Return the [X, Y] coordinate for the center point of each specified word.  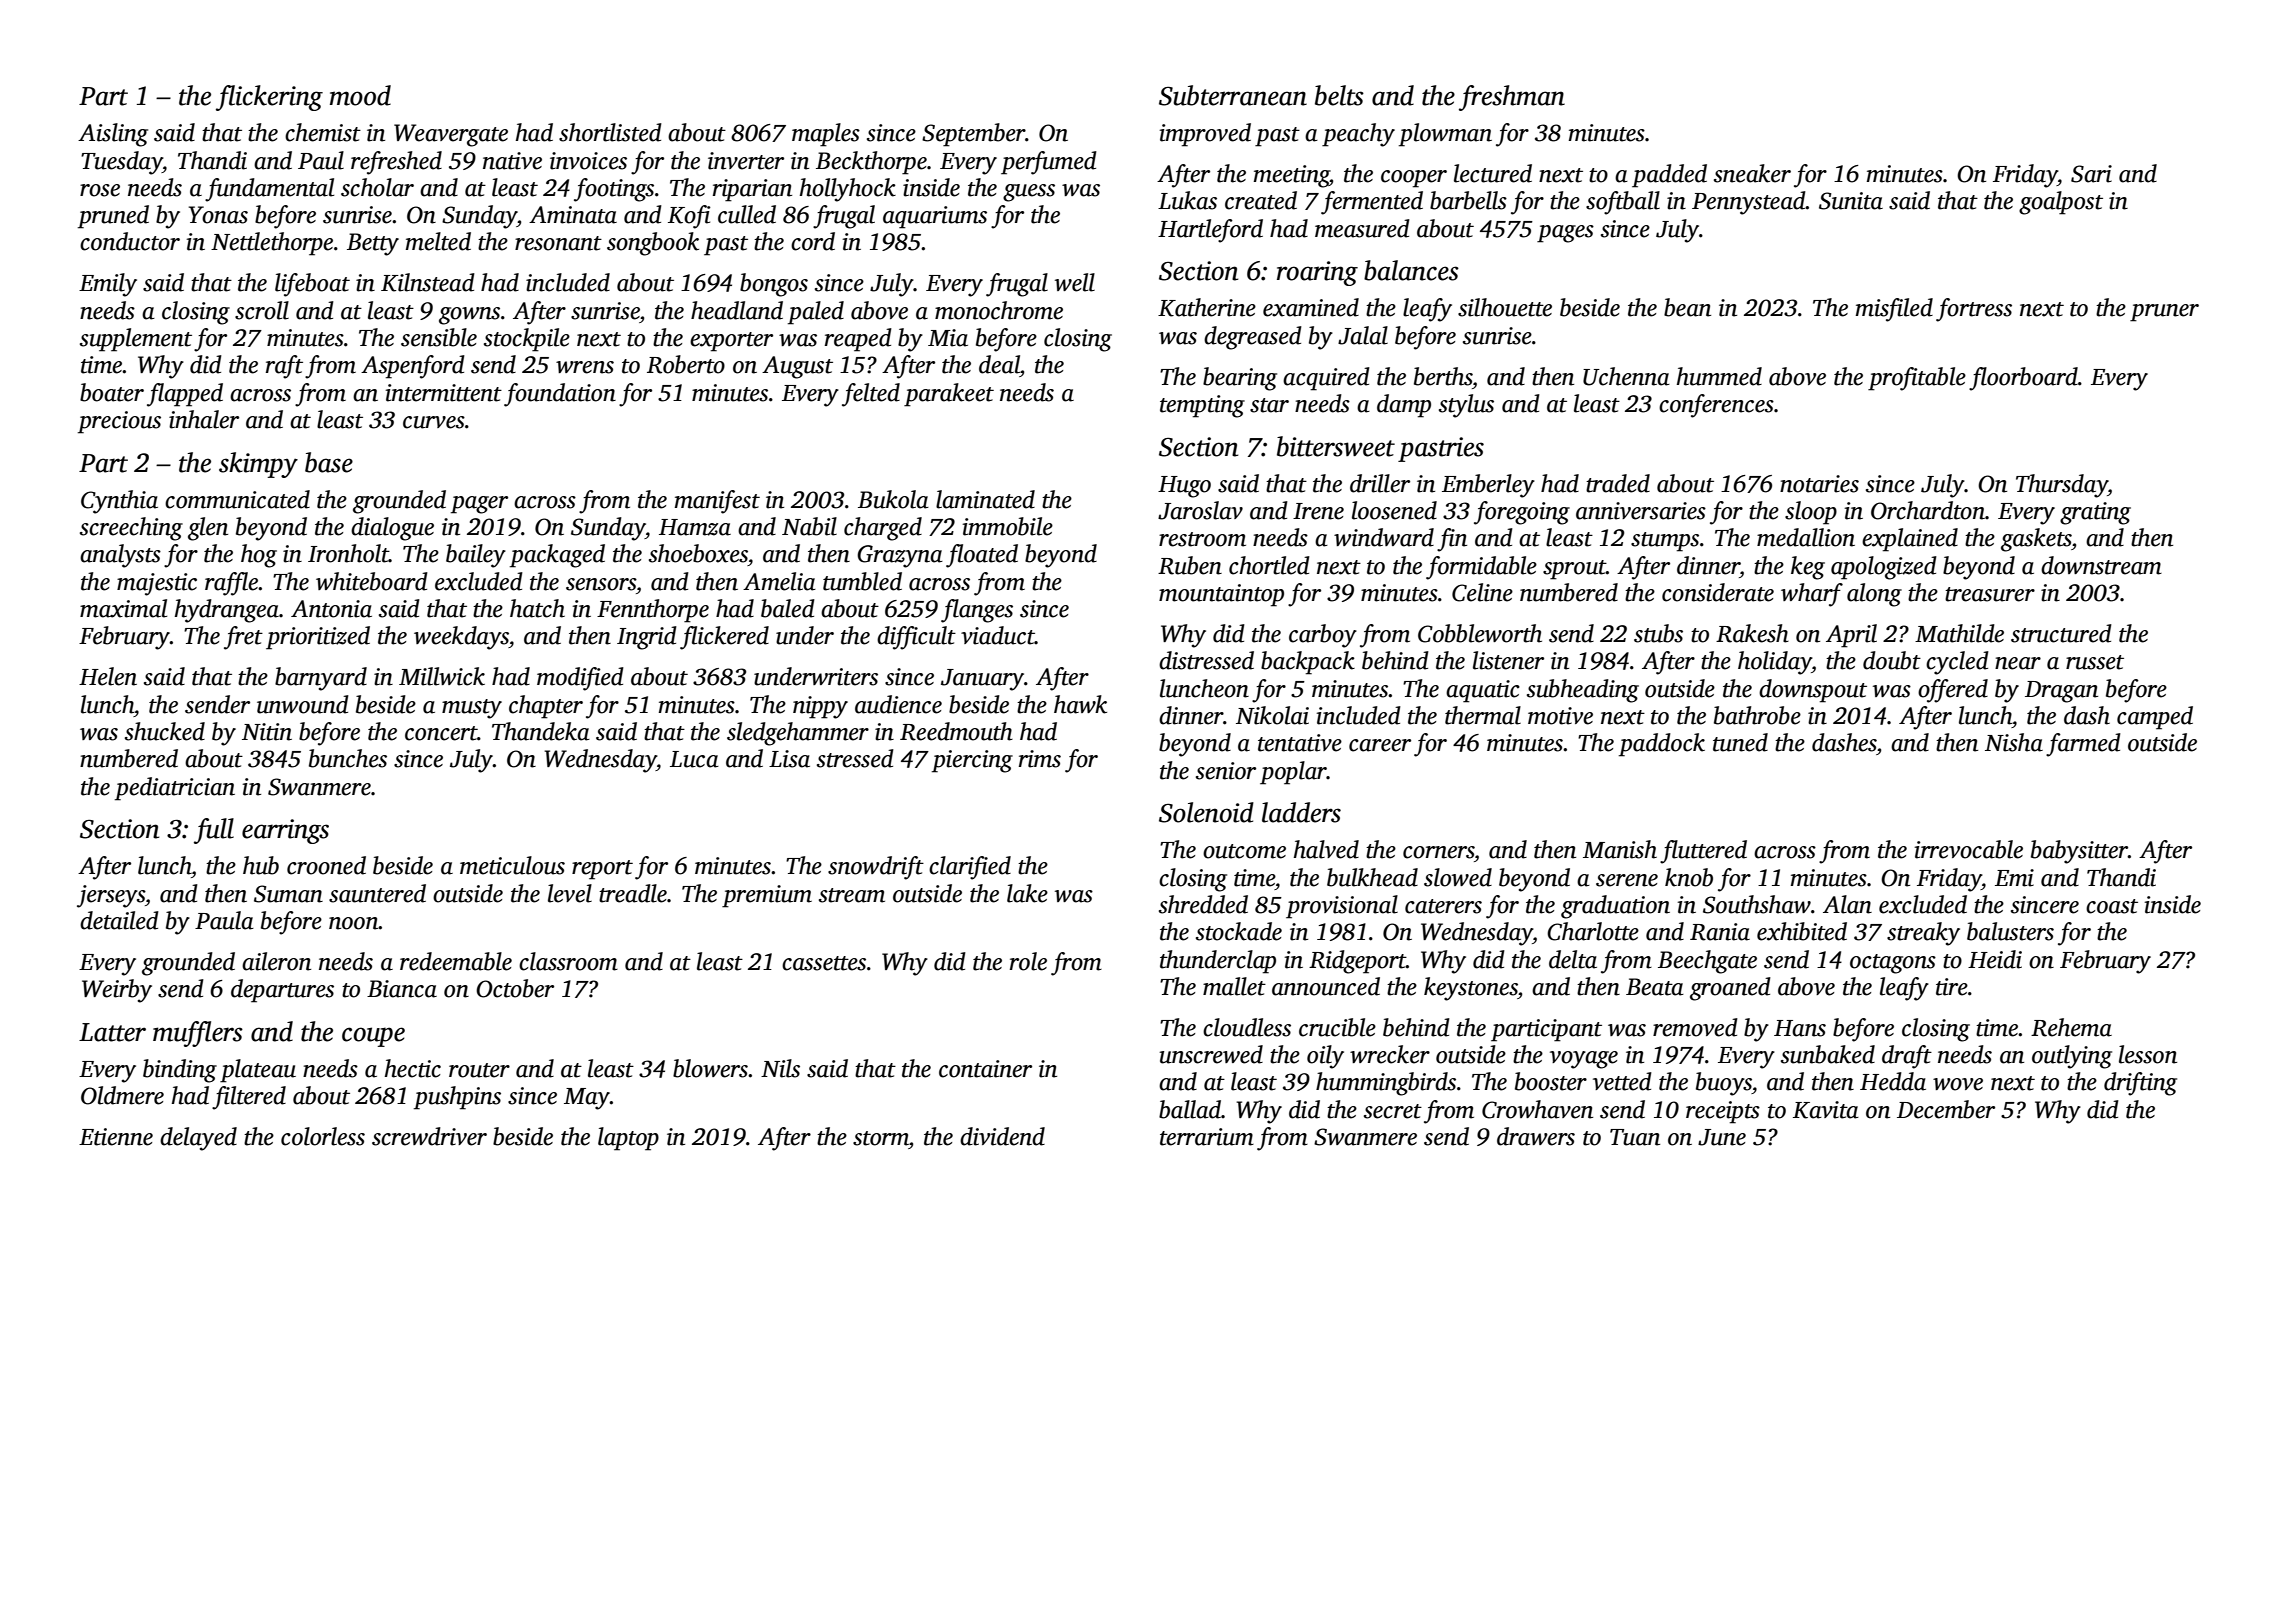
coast [2112, 906]
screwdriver [429, 1136]
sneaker [1752, 173]
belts [1339, 95]
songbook [653, 244]
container [985, 1069]
